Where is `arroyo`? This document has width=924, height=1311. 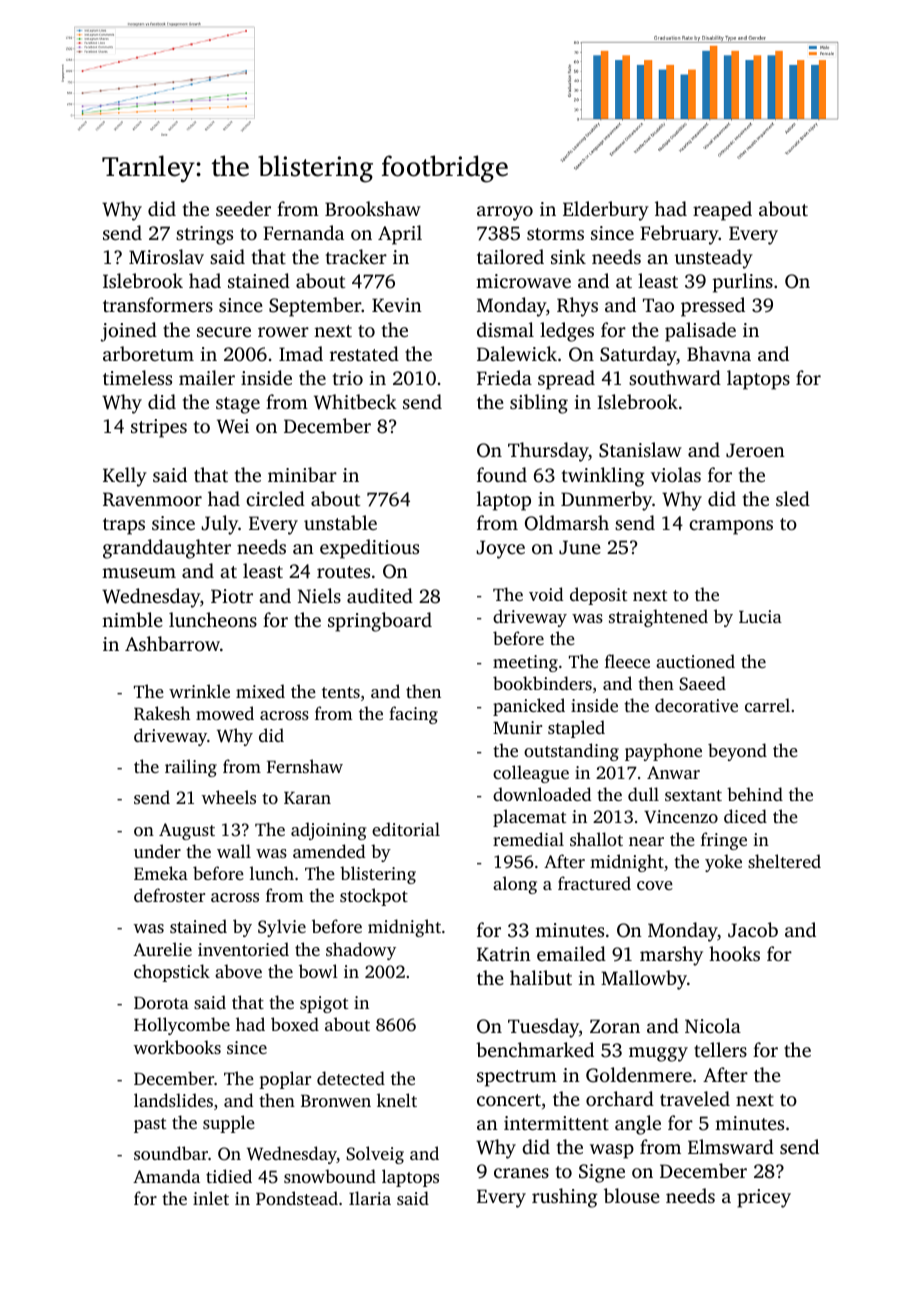 arroyo is located at coordinates (505, 213).
